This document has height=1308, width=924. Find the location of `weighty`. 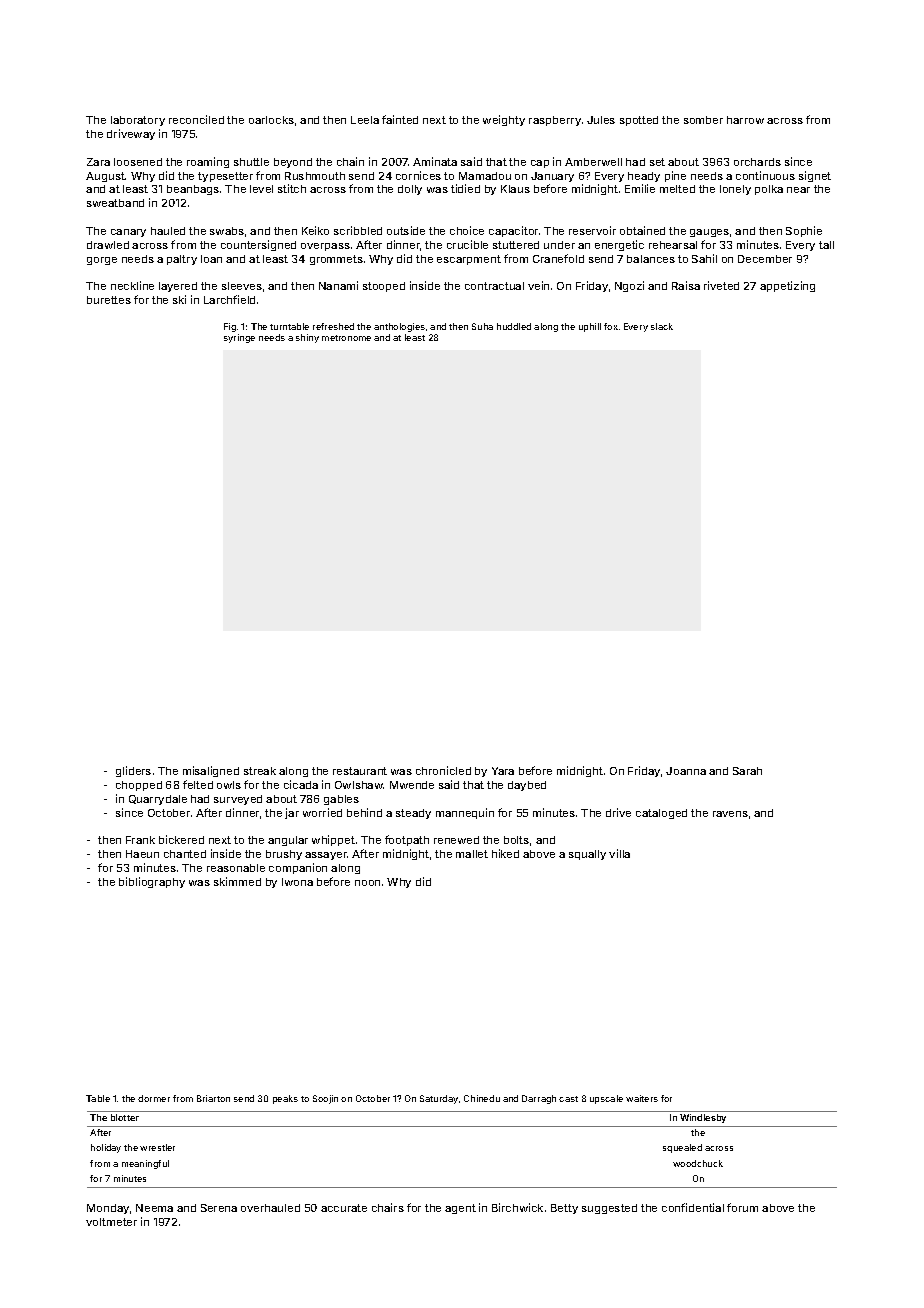

weighty is located at coordinates (504, 120).
